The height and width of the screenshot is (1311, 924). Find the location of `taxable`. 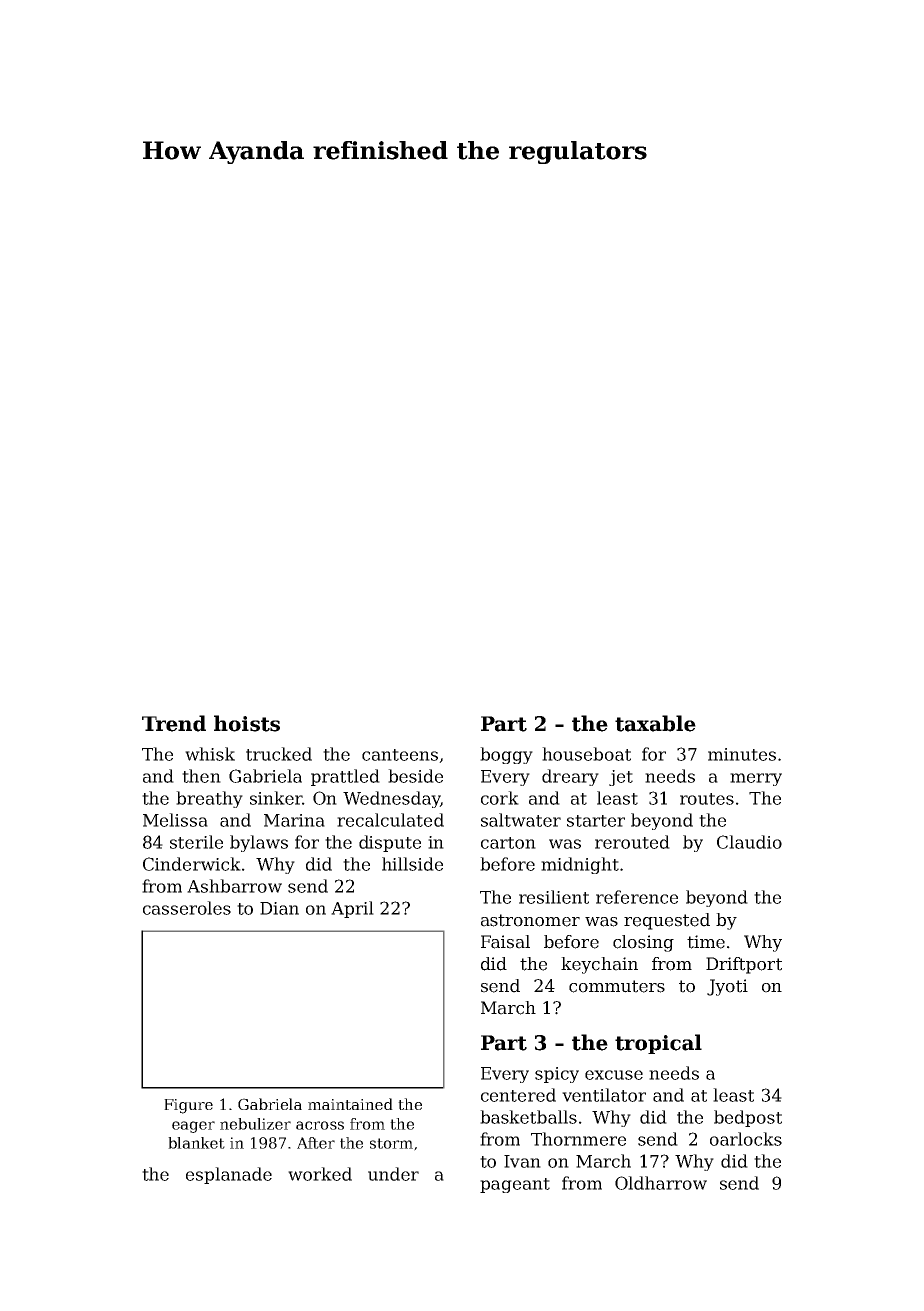

taxable is located at coordinates (655, 723).
